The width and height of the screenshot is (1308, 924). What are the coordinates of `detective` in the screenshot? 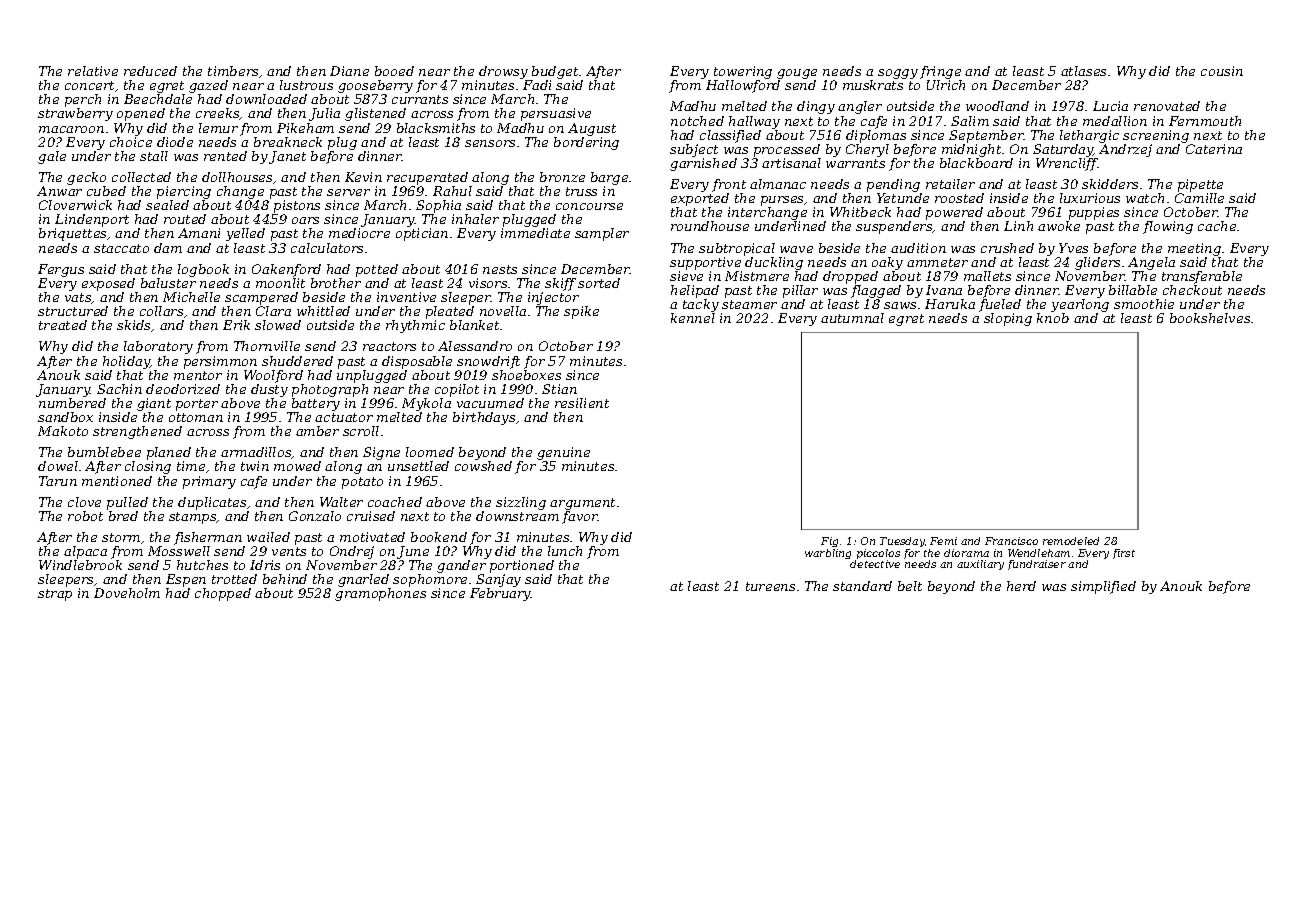 It's located at (875, 564).
